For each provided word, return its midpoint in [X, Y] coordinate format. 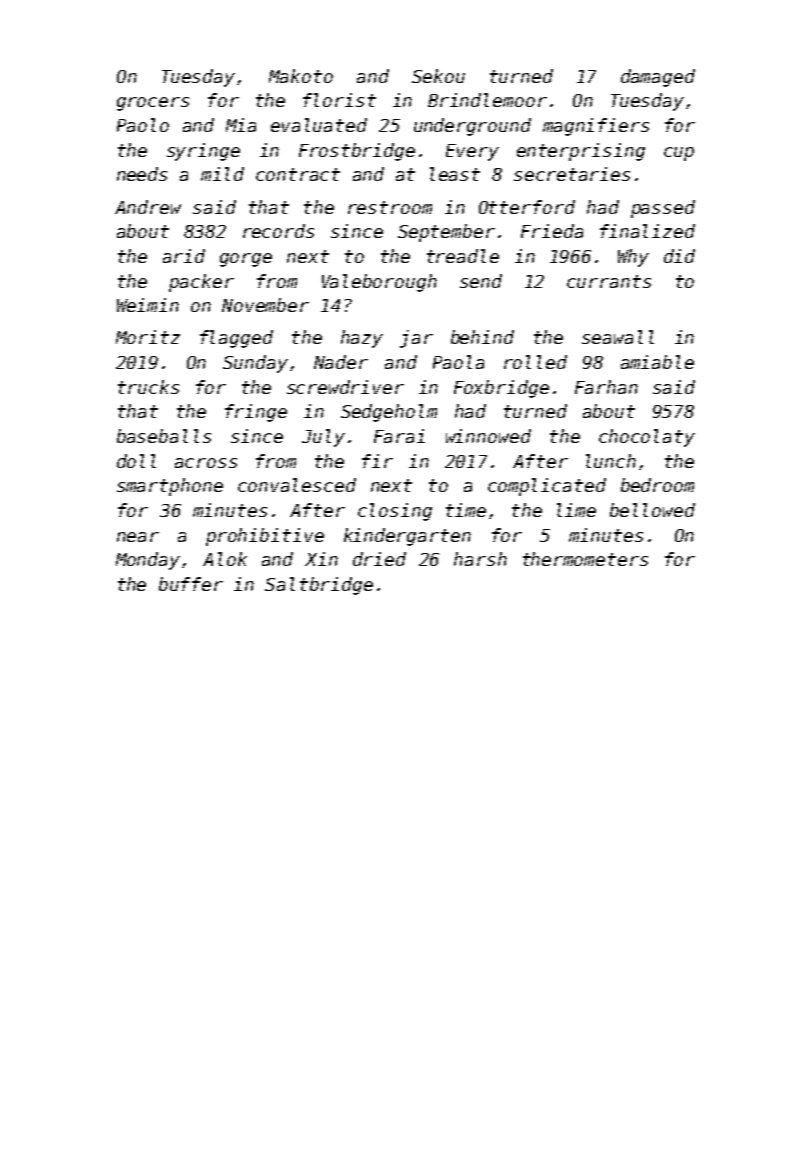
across [206, 463]
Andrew [148, 207]
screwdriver [345, 387]
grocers [153, 104]
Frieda [552, 231]
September [446, 233]
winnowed [488, 436]
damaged [658, 78]
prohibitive [265, 537]
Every [472, 152]
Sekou [438, 76]
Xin [321, 559]
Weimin [148, 305]
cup [679, 154]
